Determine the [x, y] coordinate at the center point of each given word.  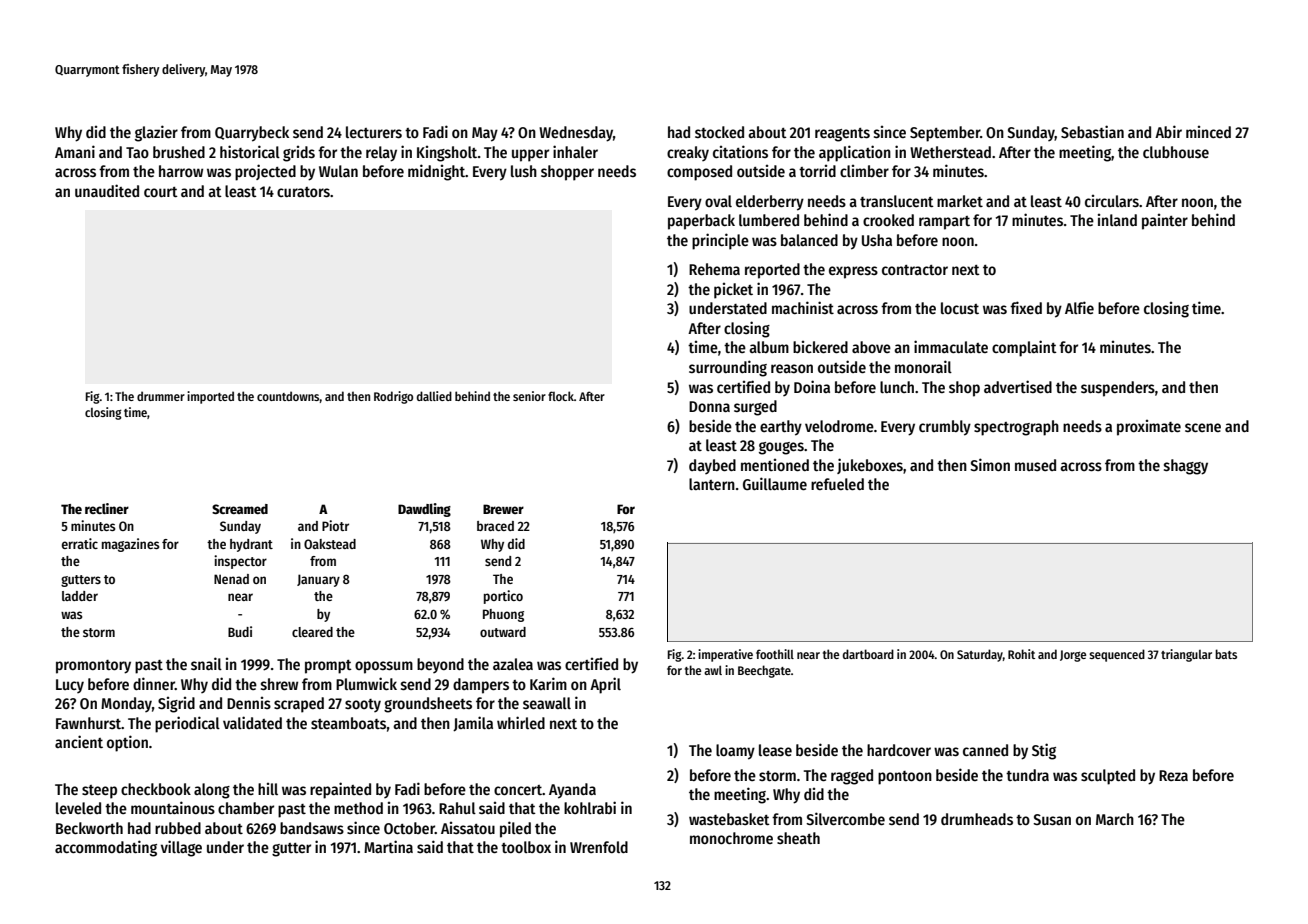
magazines [130, 545]
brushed [179, 152]
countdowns [288, 396]
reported [772, 271]
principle [720, 241]
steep [99, 792]
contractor [915, 270]
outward [503, 632]
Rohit [1021, 654]
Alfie [1079, 307]
